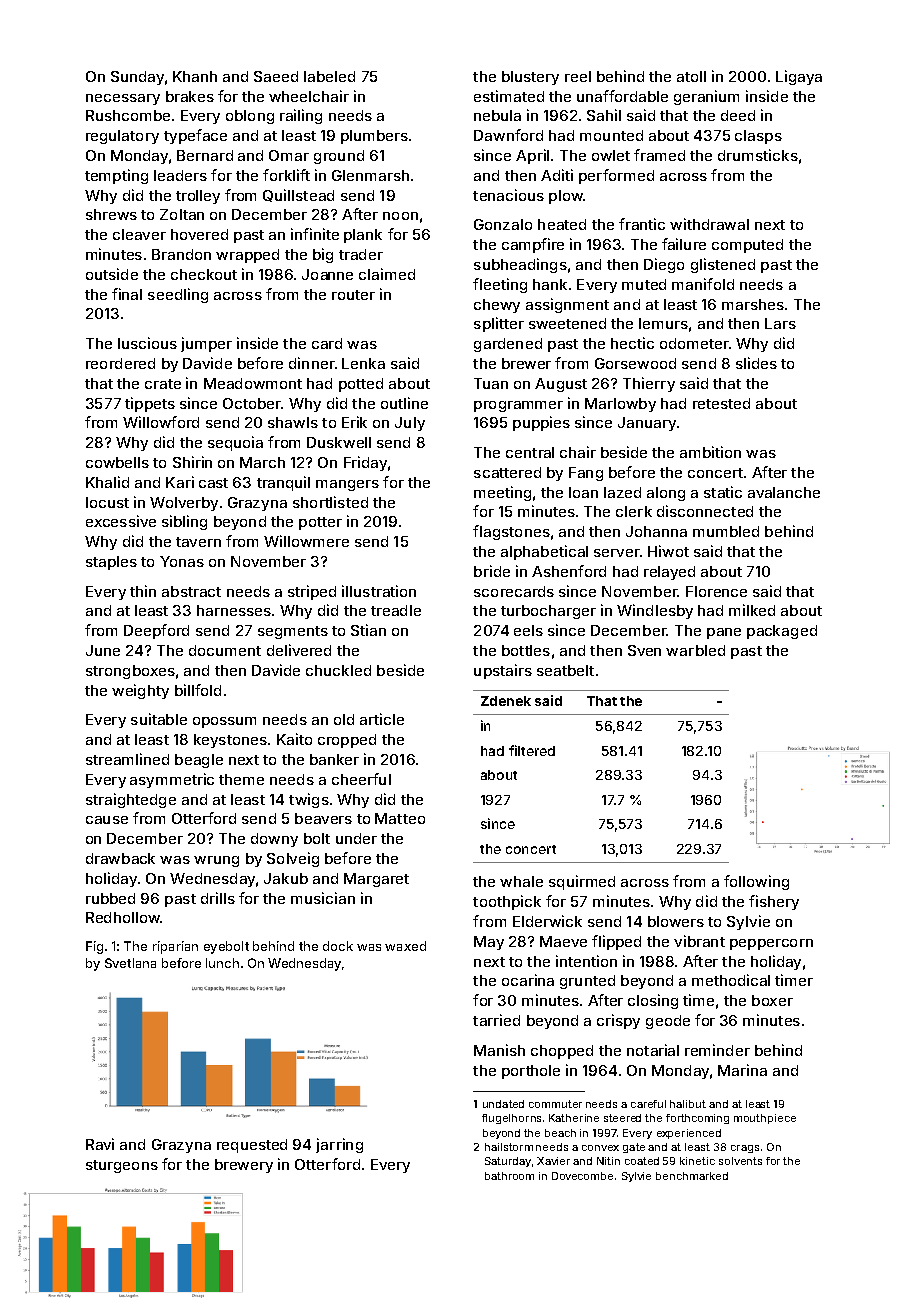 The height and width of the screenshot is (1316, 908). What do you see at coordinates (691, 76) in the screenshot?
I see `atoll` at bounding box center [691, 76].
